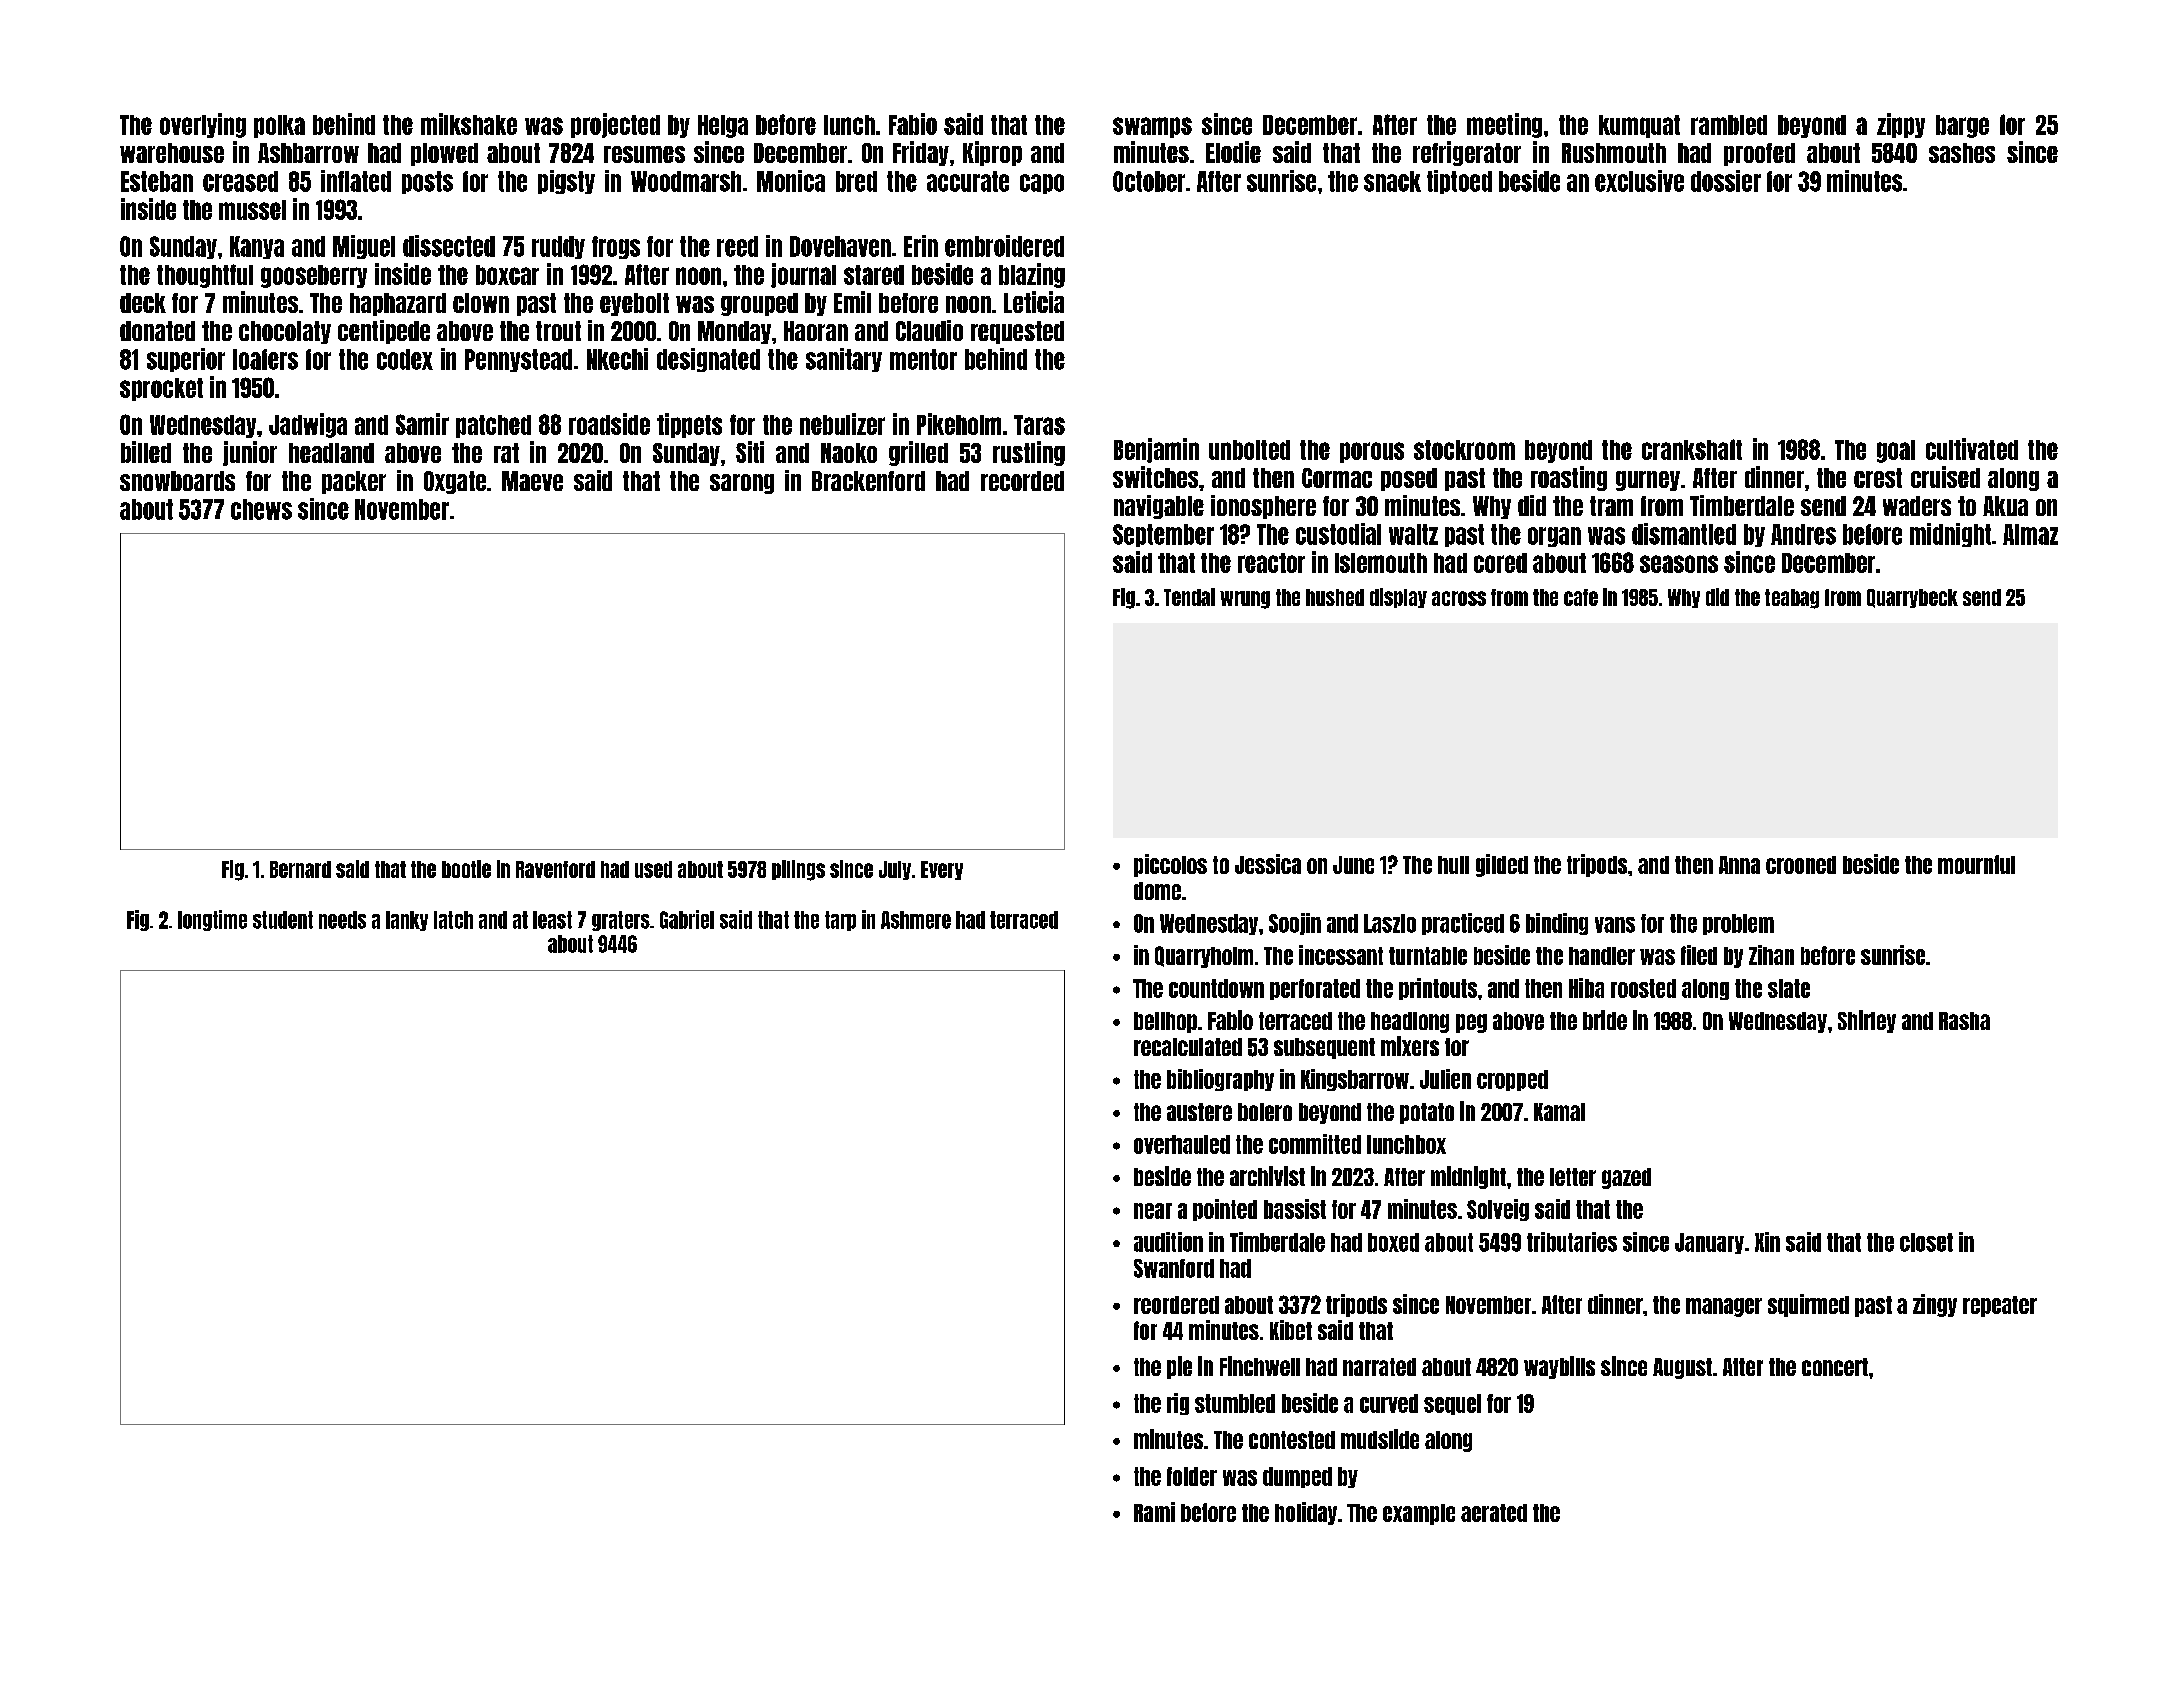 The height and width of the document is (1683, 2178). I want to click on overhauled, so click(1182, 1144).
